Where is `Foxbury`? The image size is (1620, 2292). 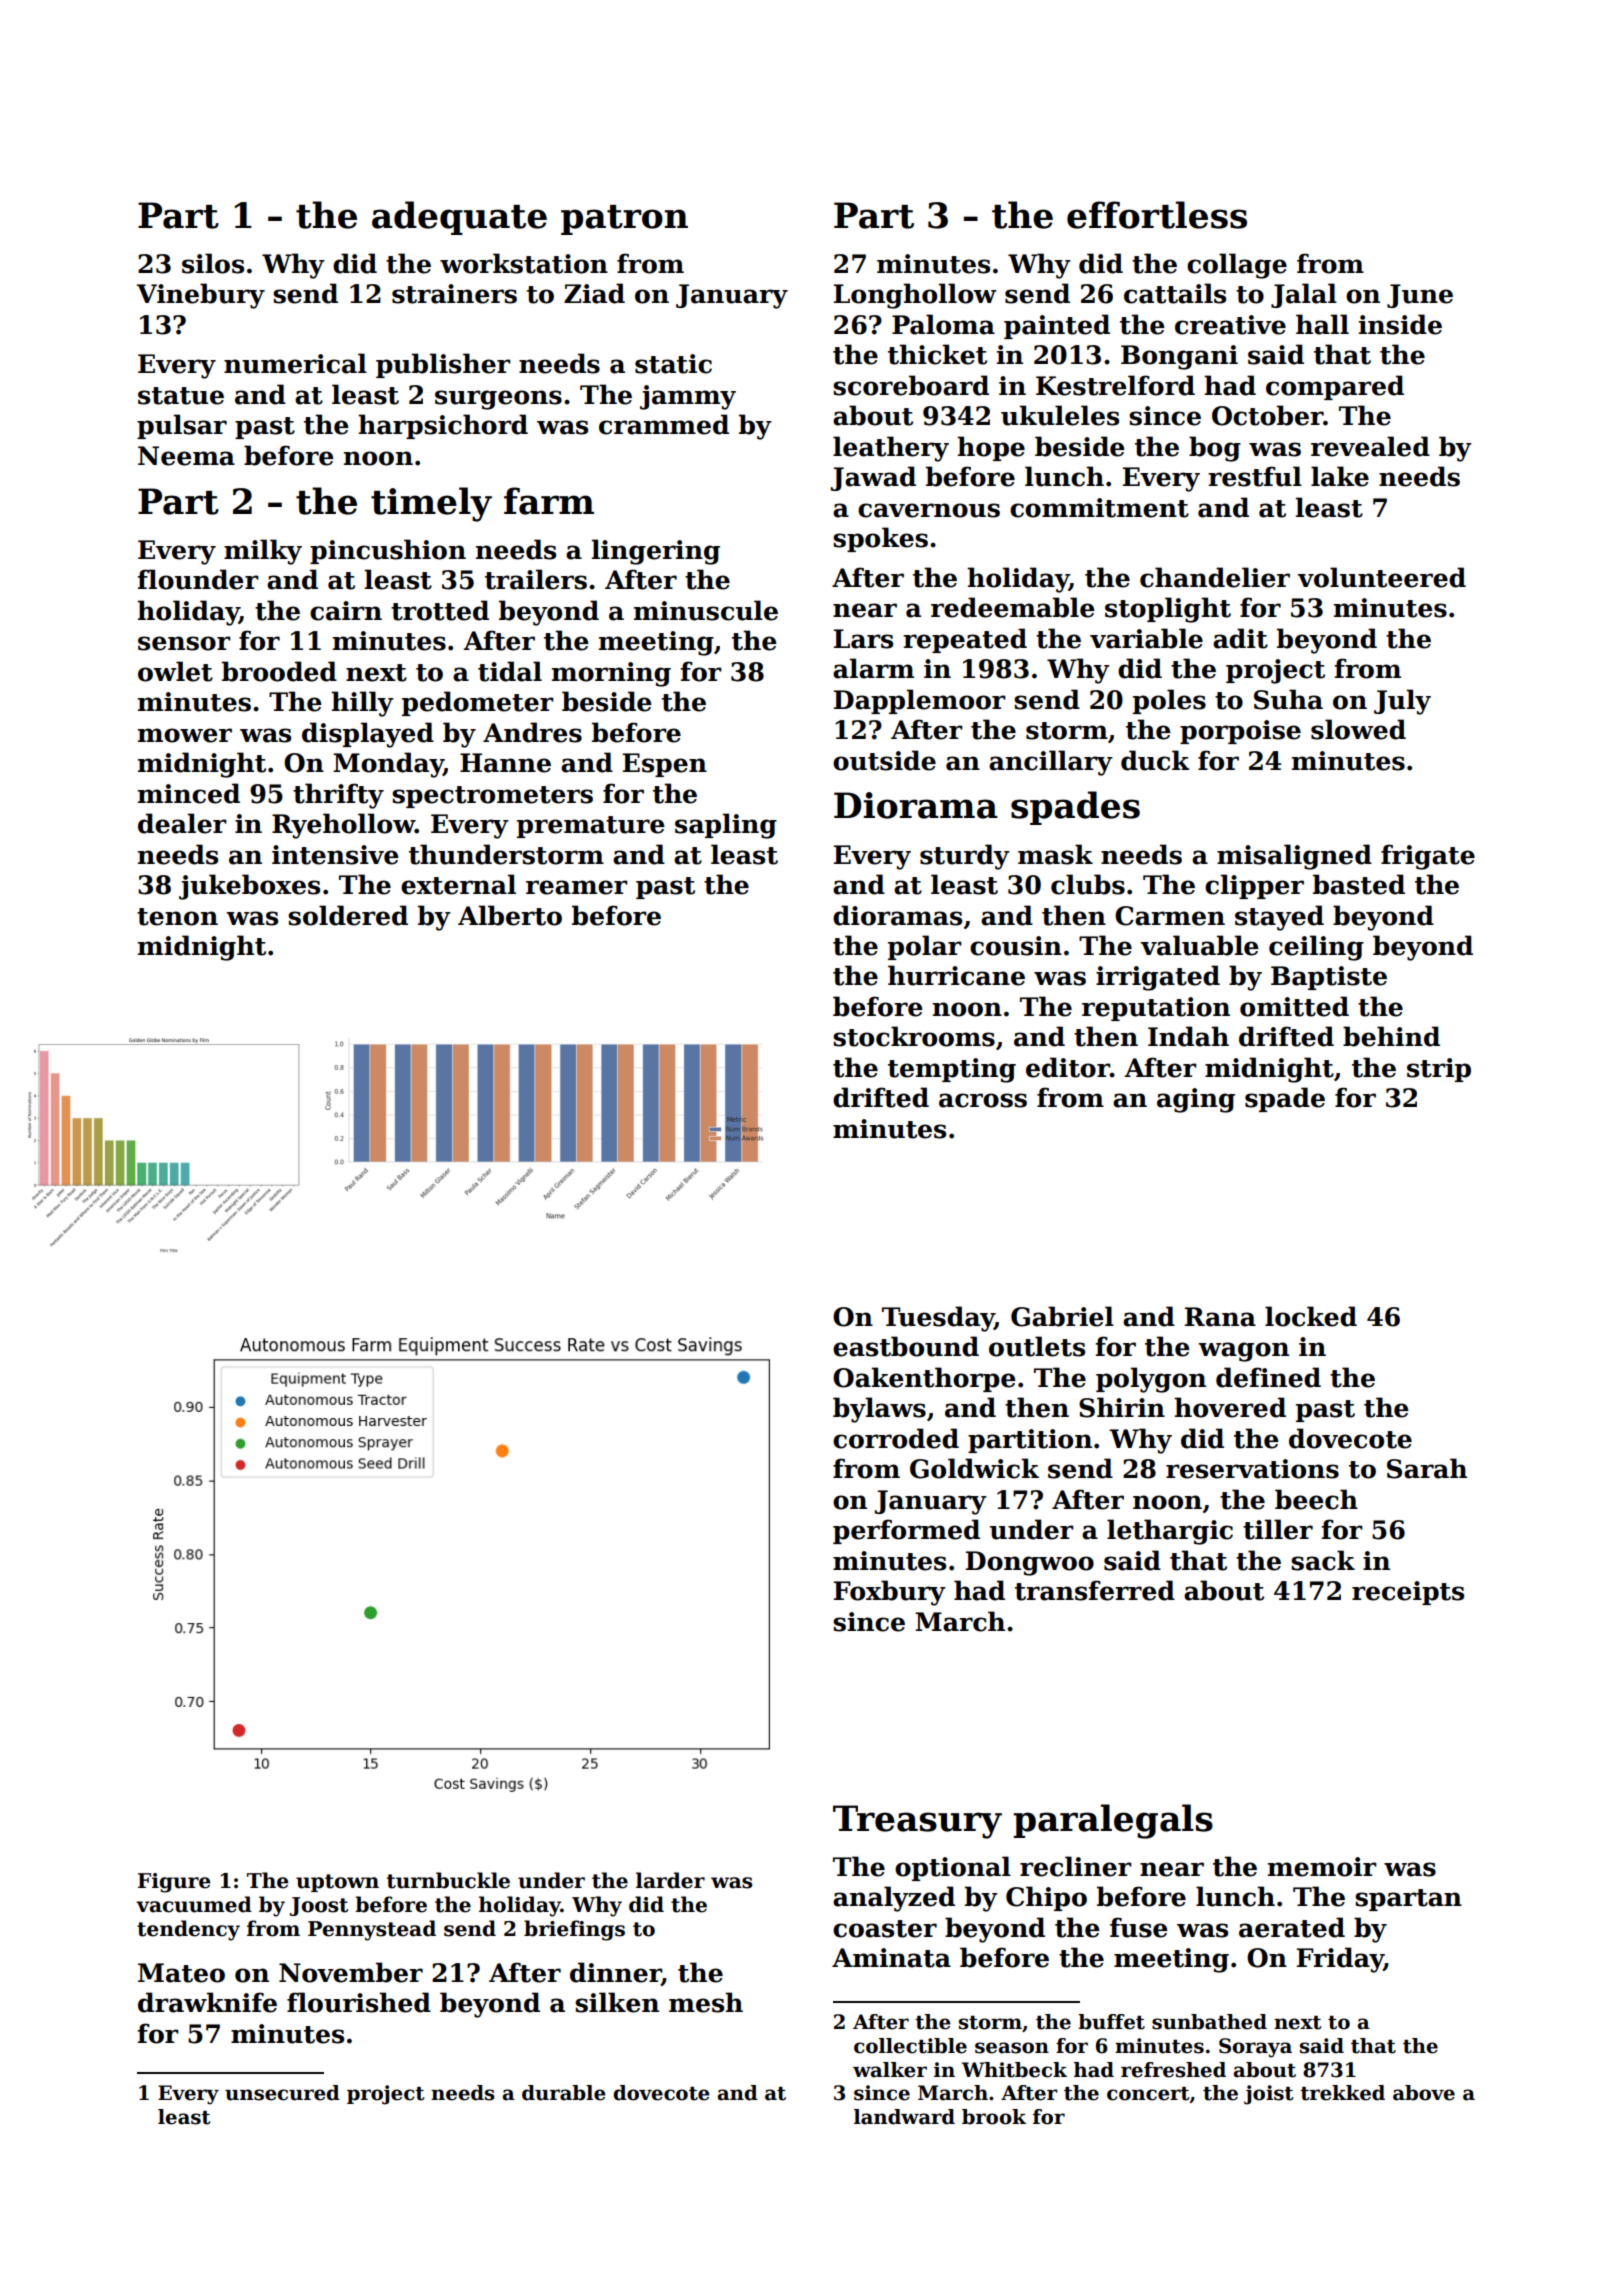
Foxbury is located at coordinates (890, 1593).
